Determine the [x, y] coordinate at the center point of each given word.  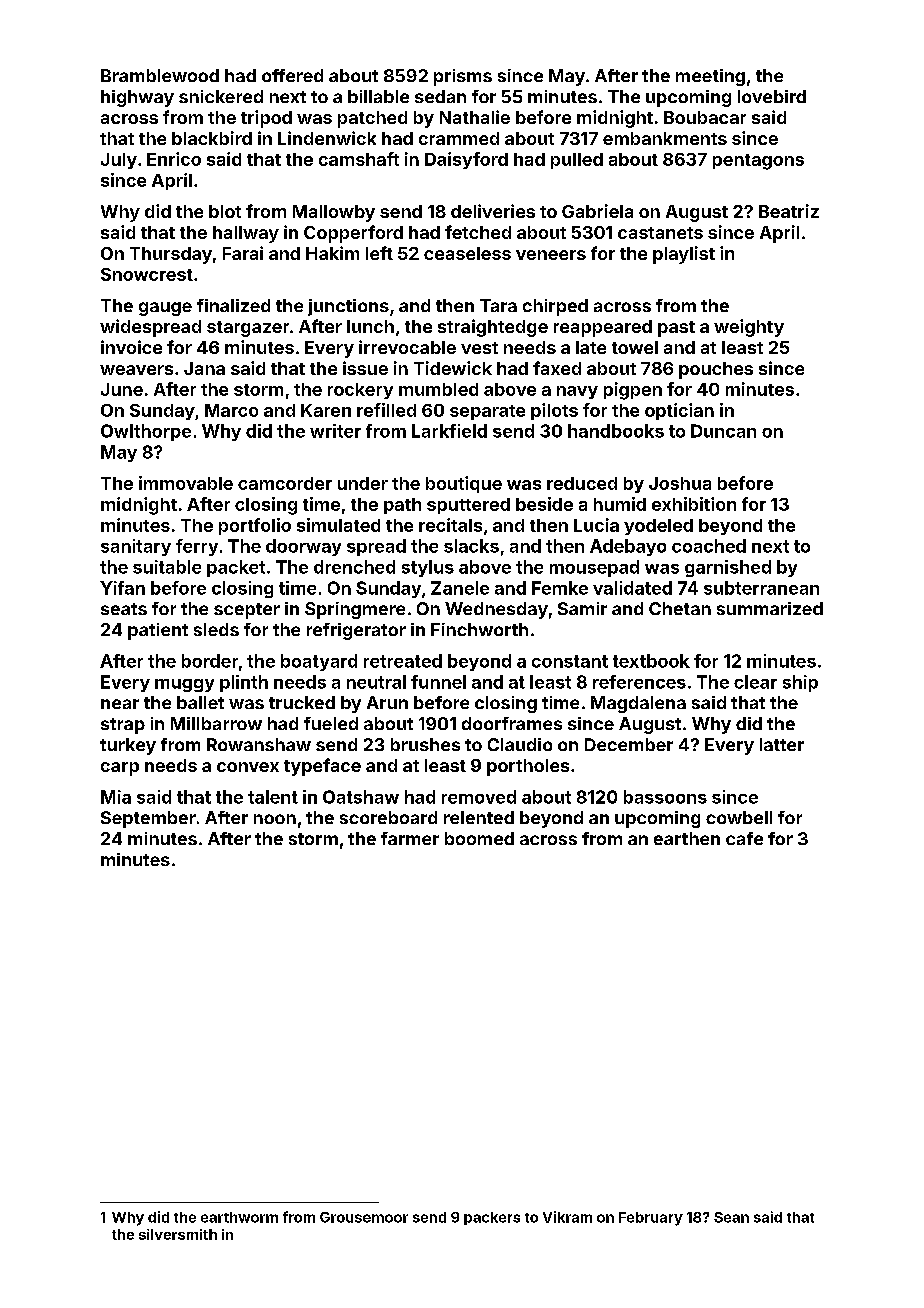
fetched [478, 232]
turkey [128, 746]
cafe [744, 838]
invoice [131, 347]
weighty [749, 328]
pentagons [758, 162]
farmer [410, 838]
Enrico [174, 159]
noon [275, 819]
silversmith [178, 1234]
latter [782, 744]
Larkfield [449, 431]
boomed [479, 838]
